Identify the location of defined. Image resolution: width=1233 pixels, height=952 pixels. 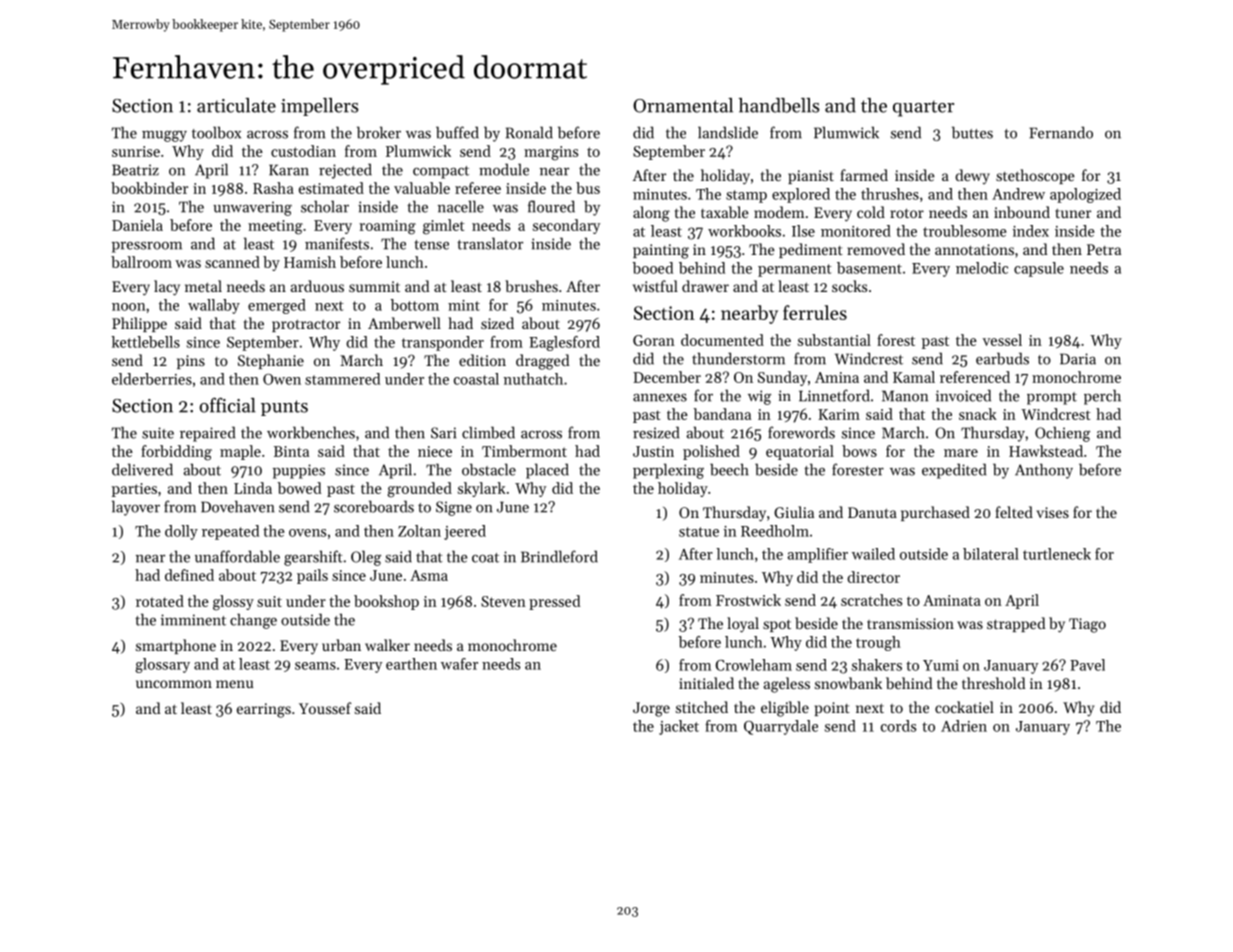
(189, 575).
